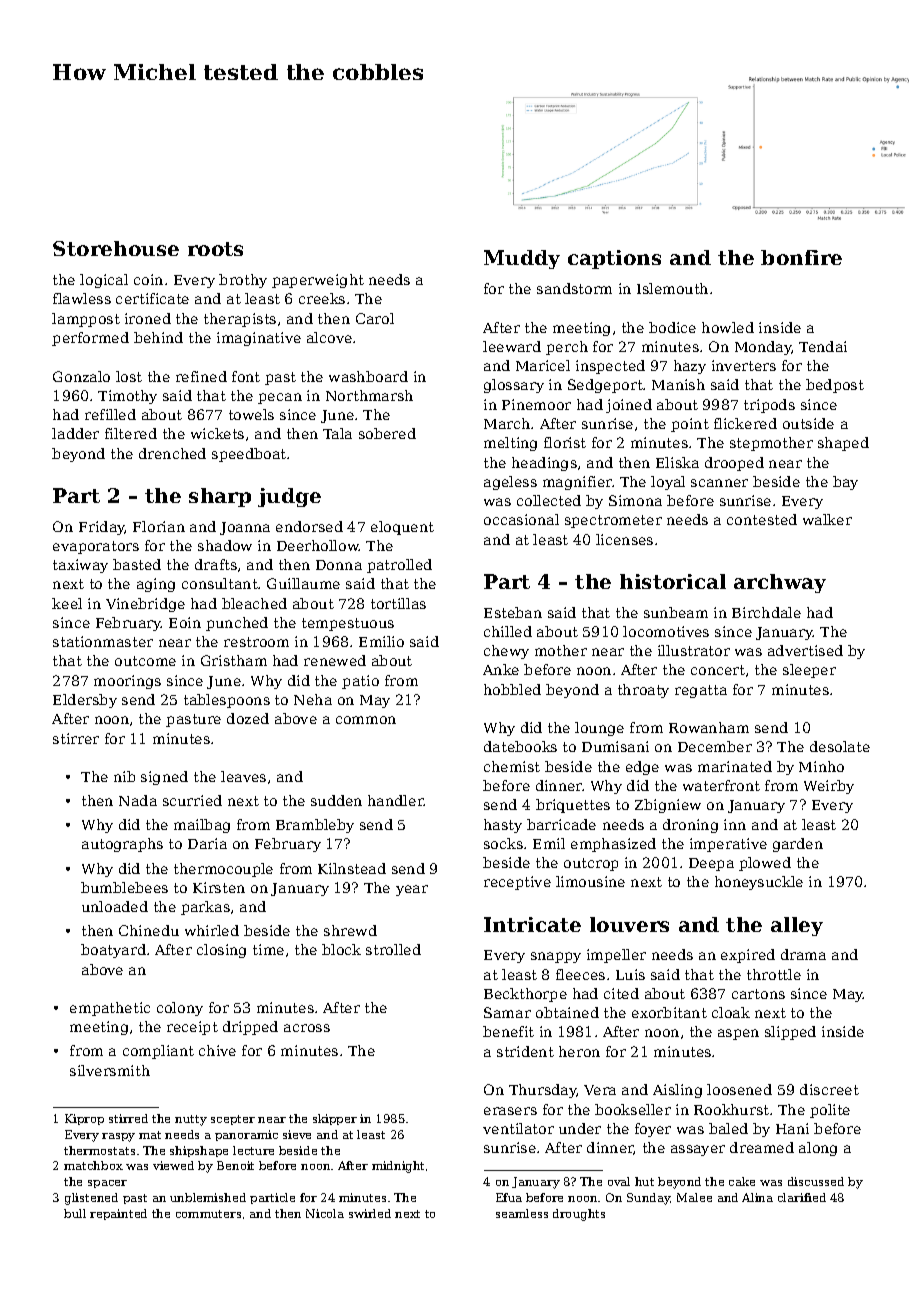 This screenshot has height=1308, width=924. I want to click on eloquent, so click(402, 528).
